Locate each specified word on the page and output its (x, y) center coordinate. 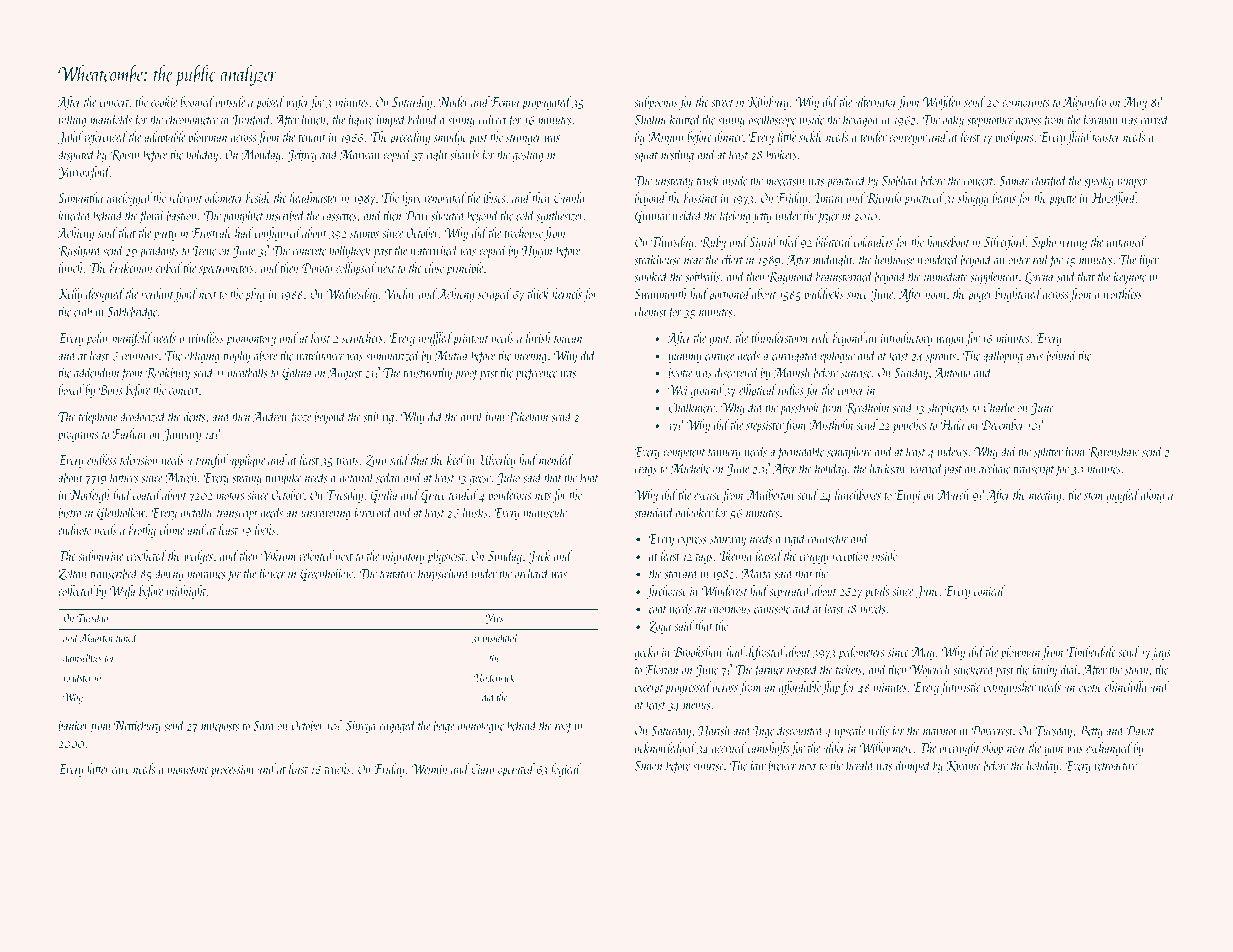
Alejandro (1085, 103)
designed (105, 295)
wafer (297, 103)
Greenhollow (326, 574)
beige (444, 726)
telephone (98, 417)
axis (1034, 356)
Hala (952, 424)
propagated (547, 103)
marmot (940, 732)
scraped (494, 295)
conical (989, 590)
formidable (800, 452)
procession (232, 771)
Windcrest (724, 590)
